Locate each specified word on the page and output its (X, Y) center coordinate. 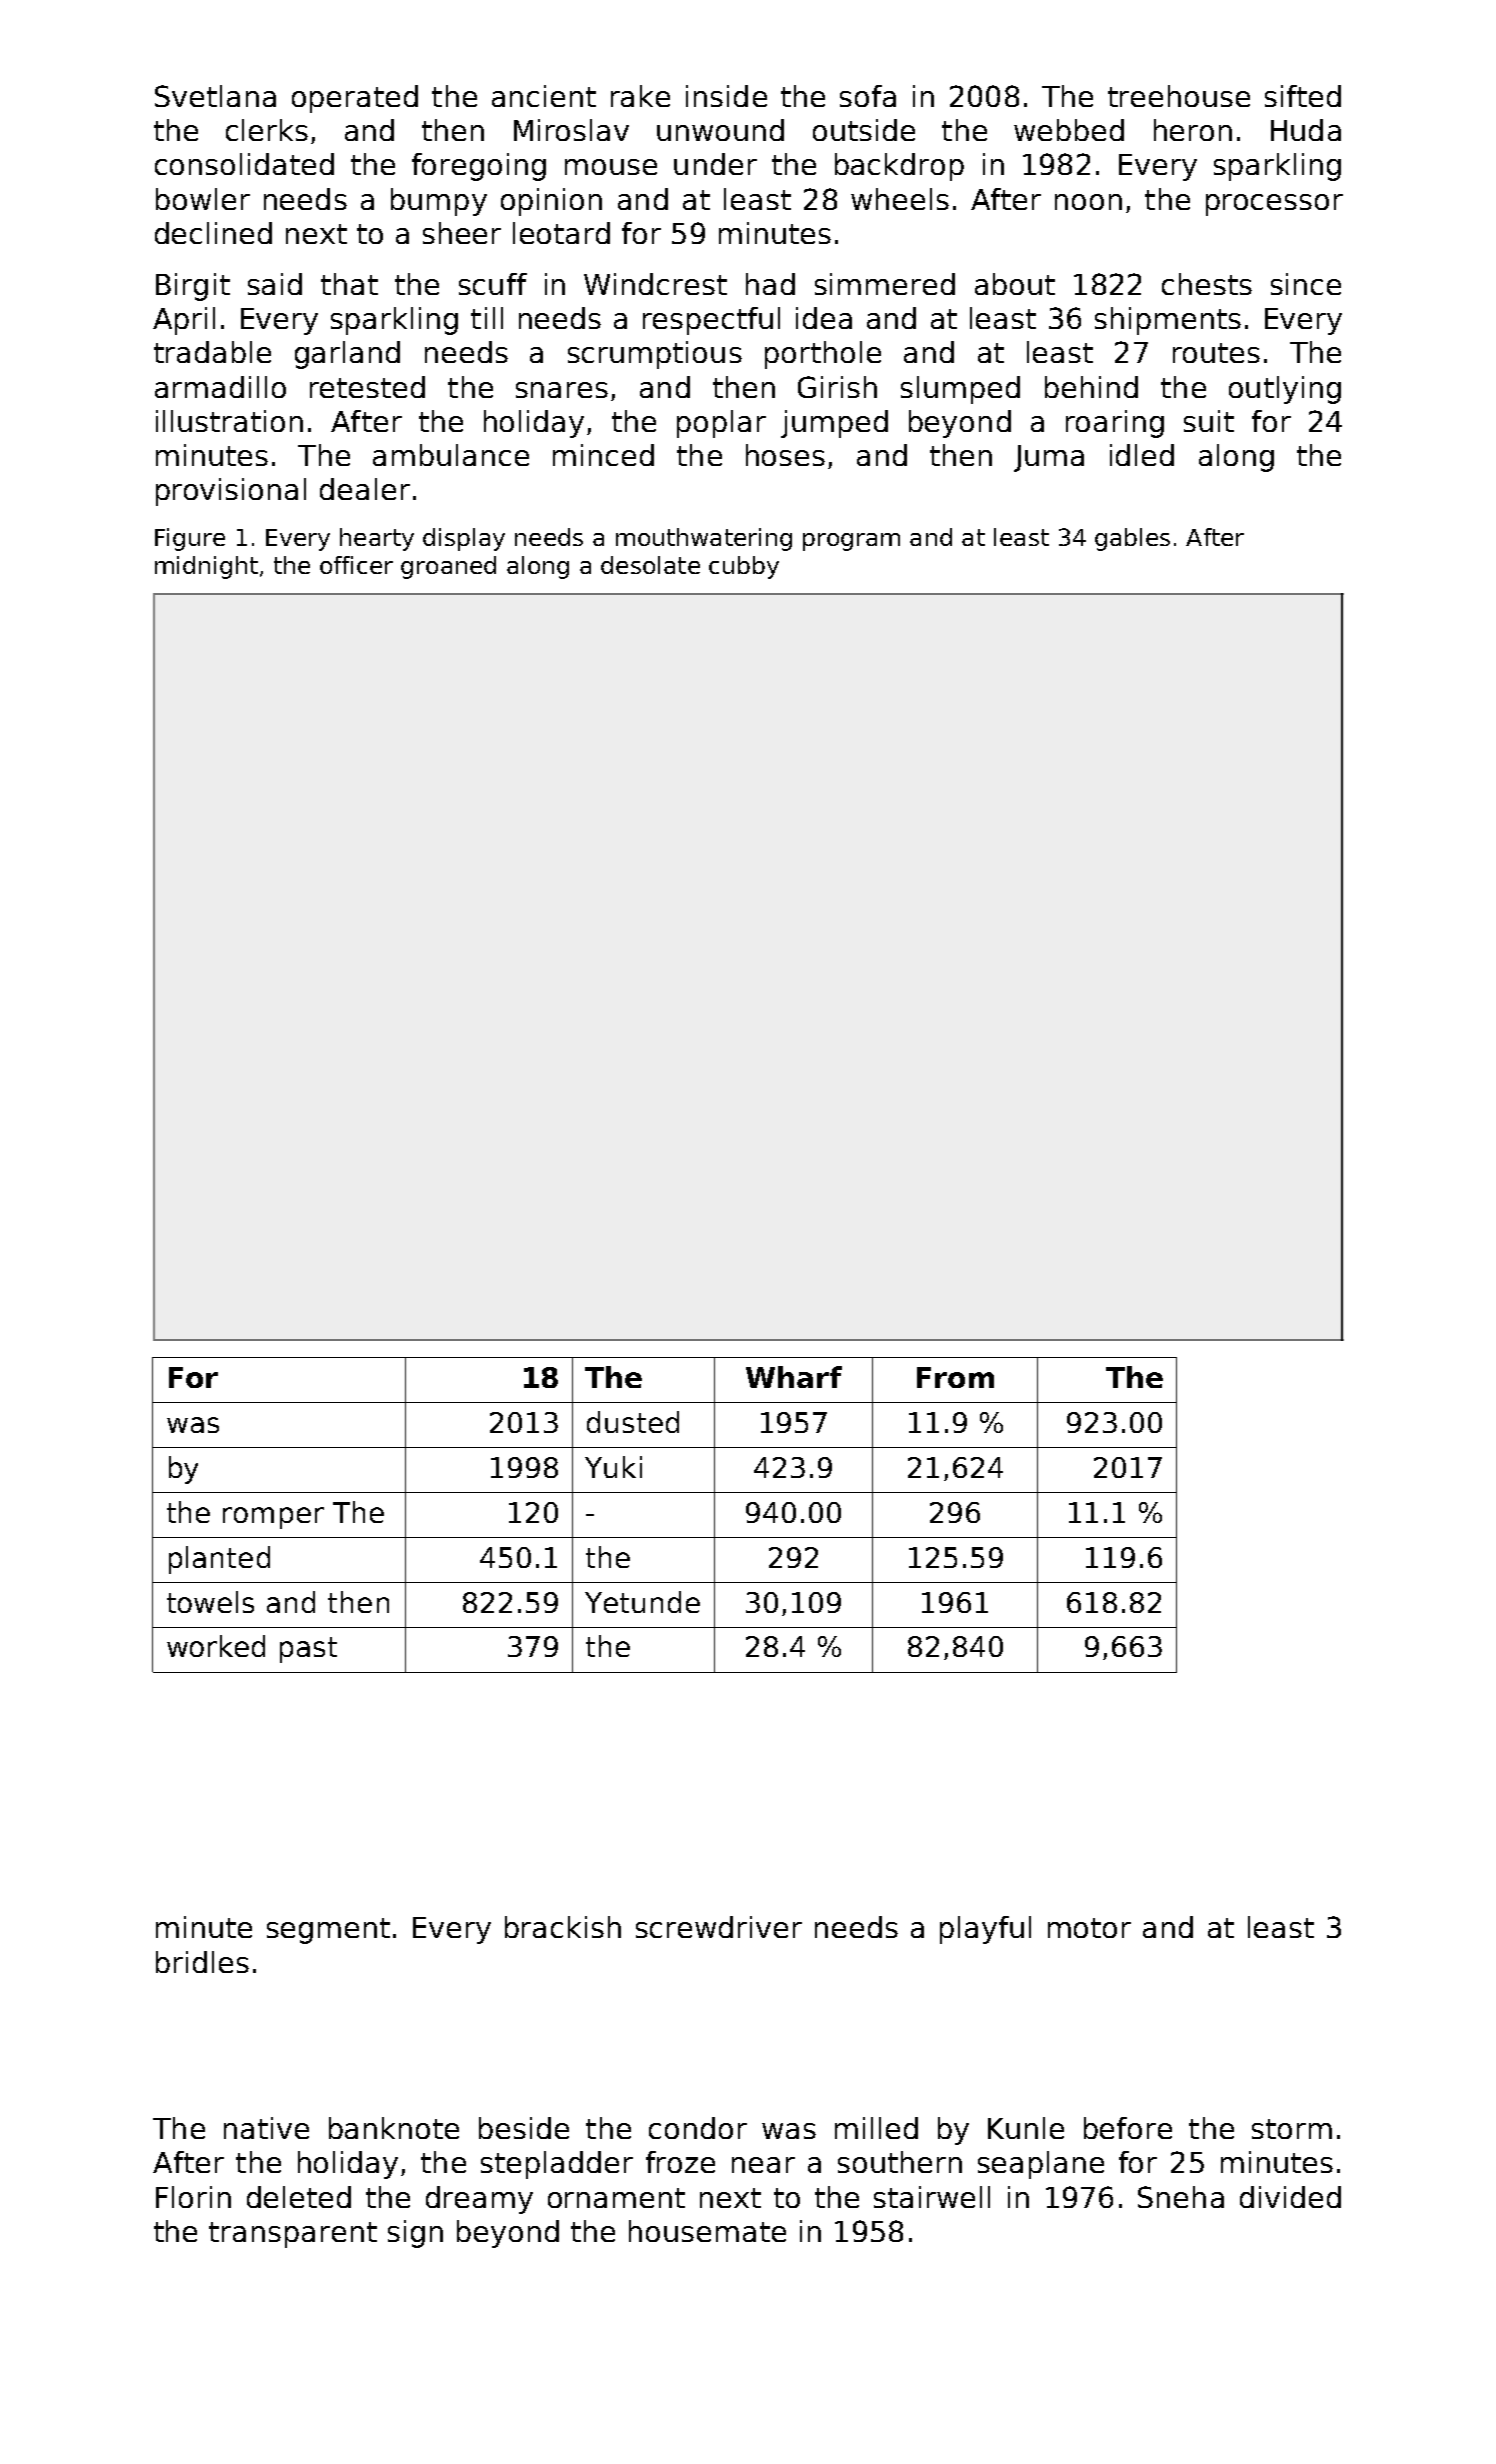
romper (273, 1518)
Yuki (613, 1467)
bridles (202, 1962)
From (955, 1377)
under (715, 164)
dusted (633, 1422)
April (184, 321)
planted (219, 1560)
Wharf (794, 1377)
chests (1207, 284)
